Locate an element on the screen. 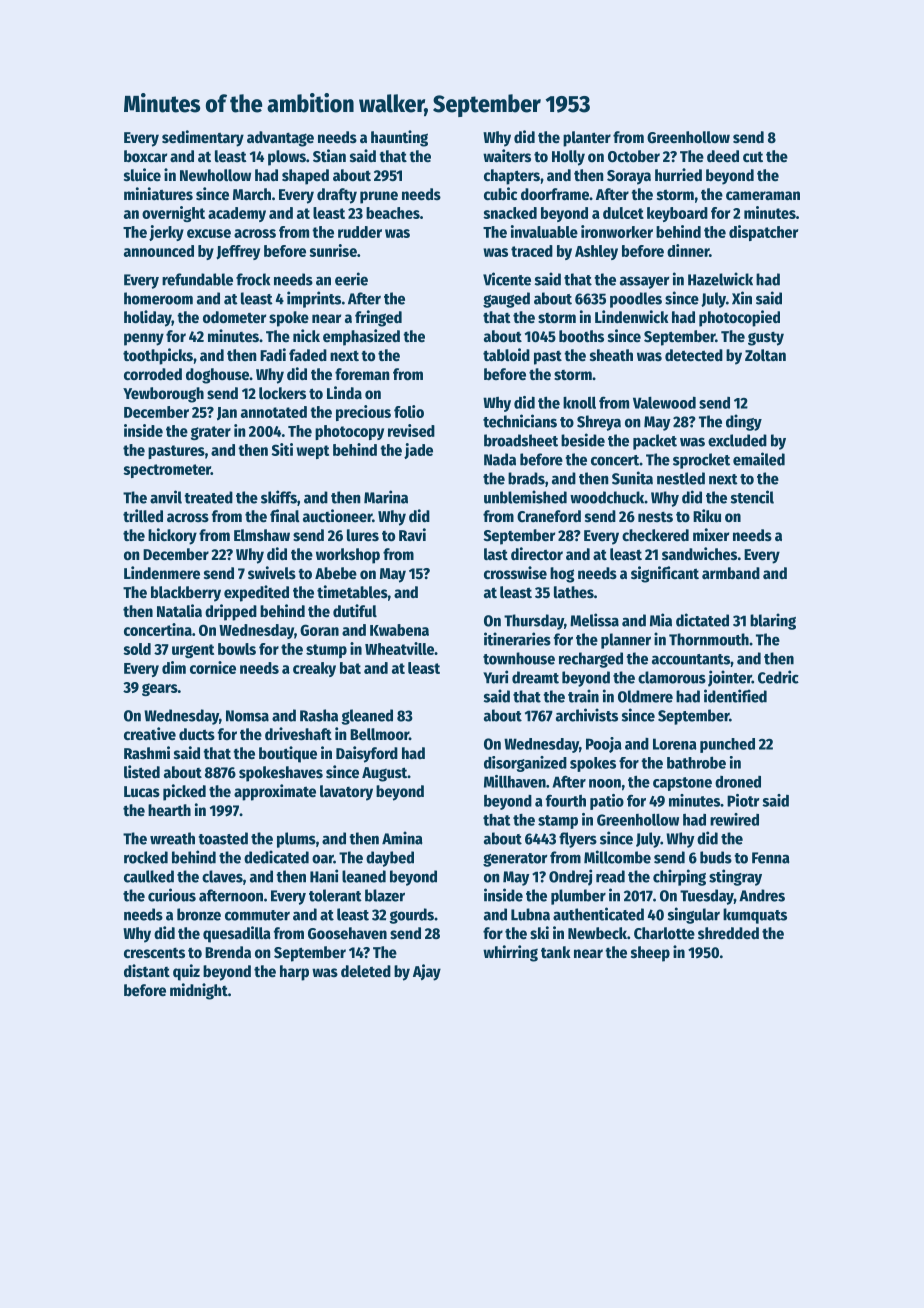 This screenshot has width=924, height=1308. cut is located at coordinates (753, 156).
